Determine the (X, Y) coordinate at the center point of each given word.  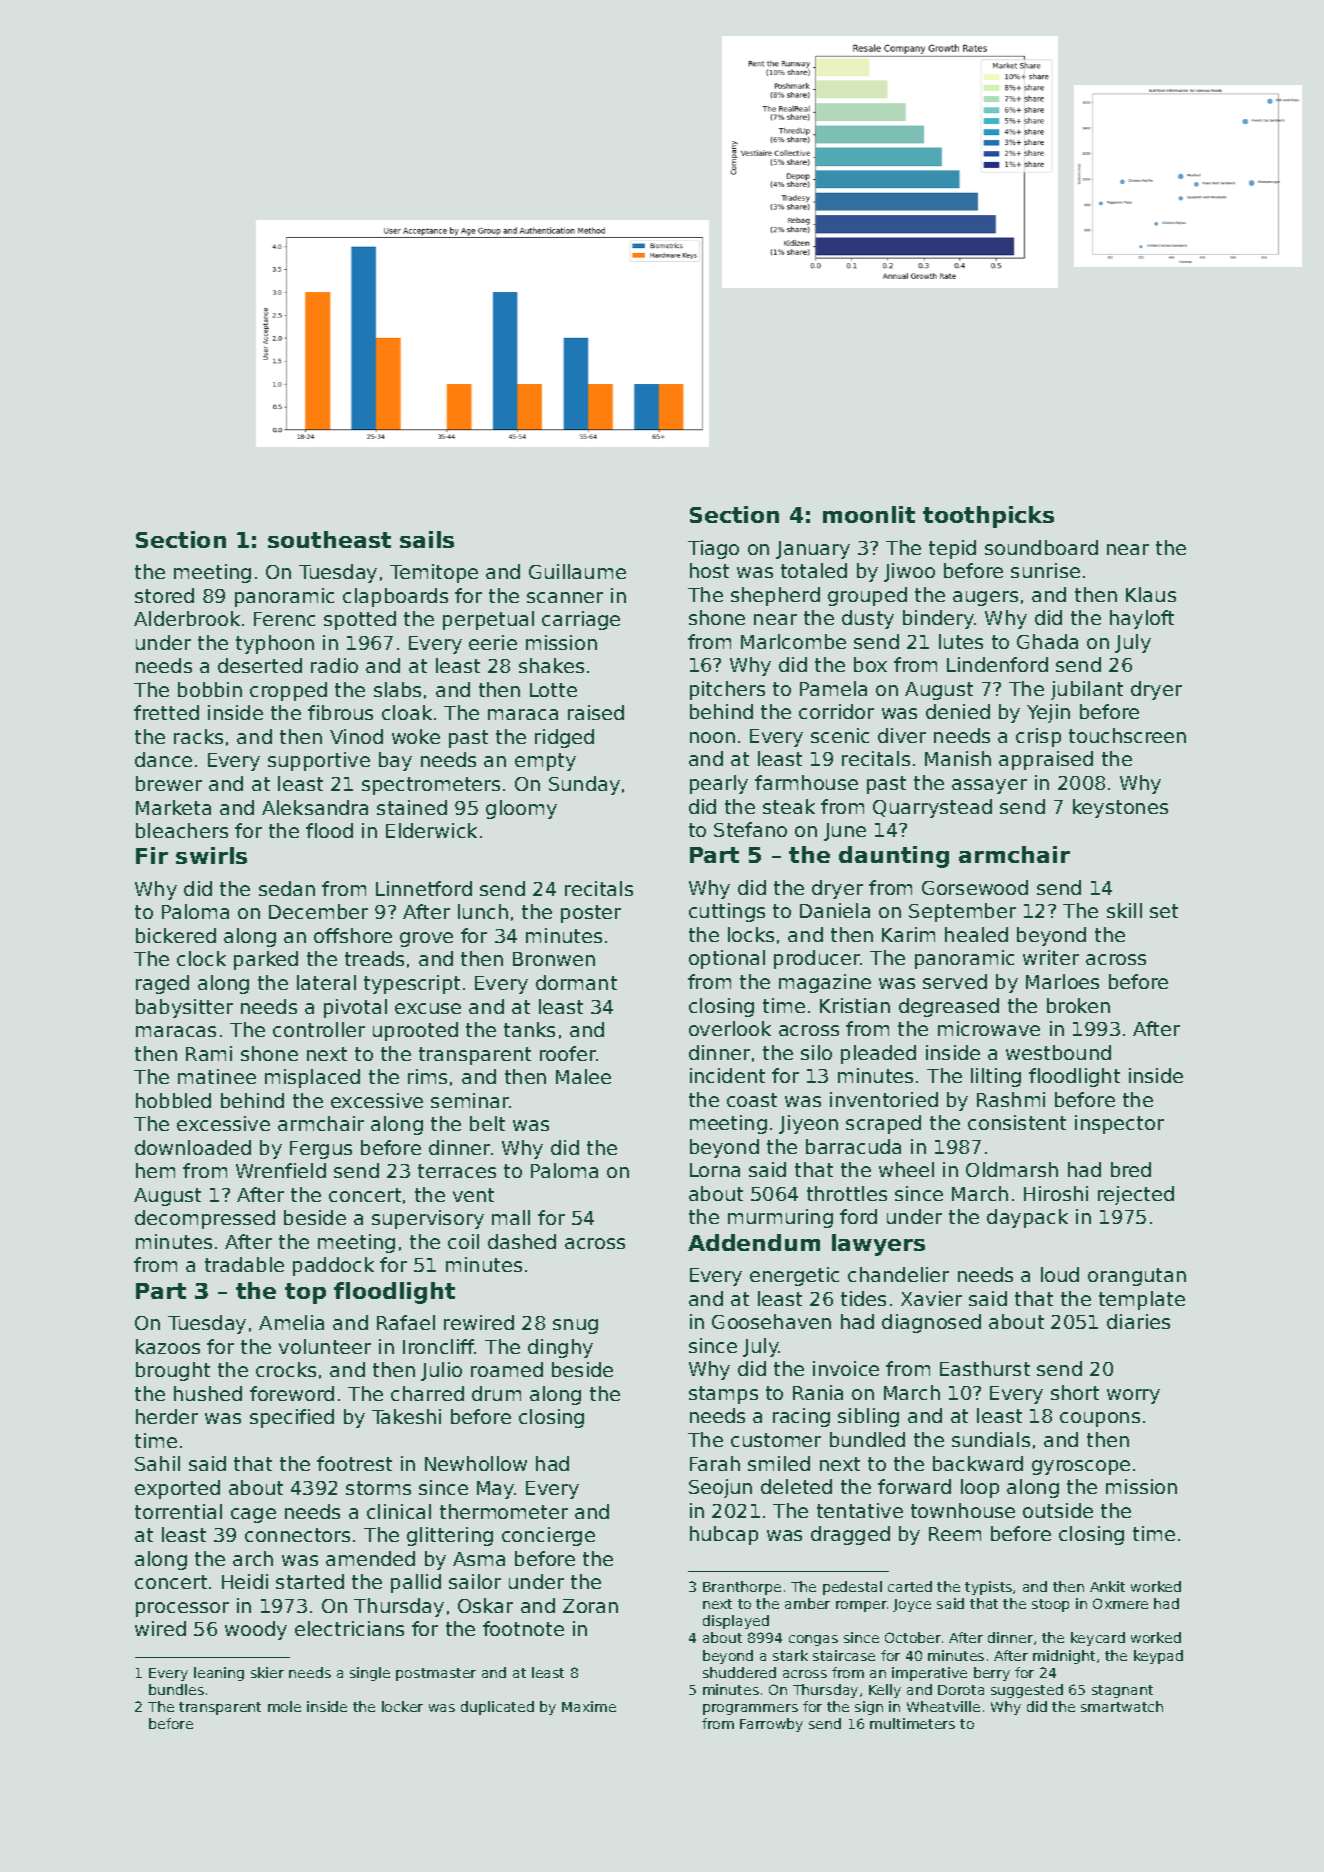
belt (487, 1123)
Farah (715, 1463)
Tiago (713, 549)
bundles (176, 1689)
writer (1051, 957)
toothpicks (988, 517)
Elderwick (431, 830)
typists (988, 1588)
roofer (568, 1053)
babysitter (184, 1008)
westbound (1058, 1052)
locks (751, 934)
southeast (329, 539)
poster (591, 914)
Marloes (1062, 981)
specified (292, 1418)
